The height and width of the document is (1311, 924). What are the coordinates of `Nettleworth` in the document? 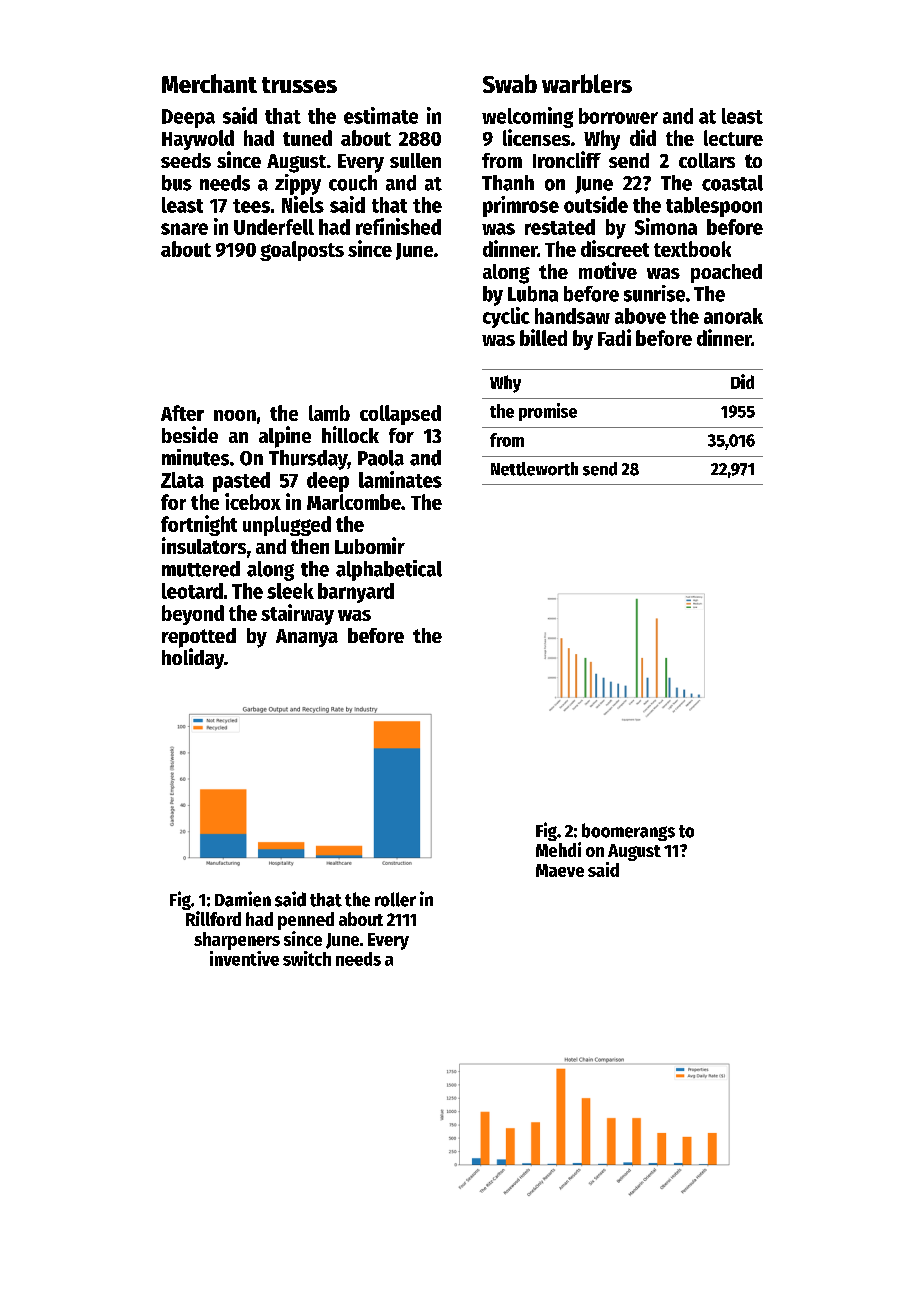 It's located at (534, 469).
